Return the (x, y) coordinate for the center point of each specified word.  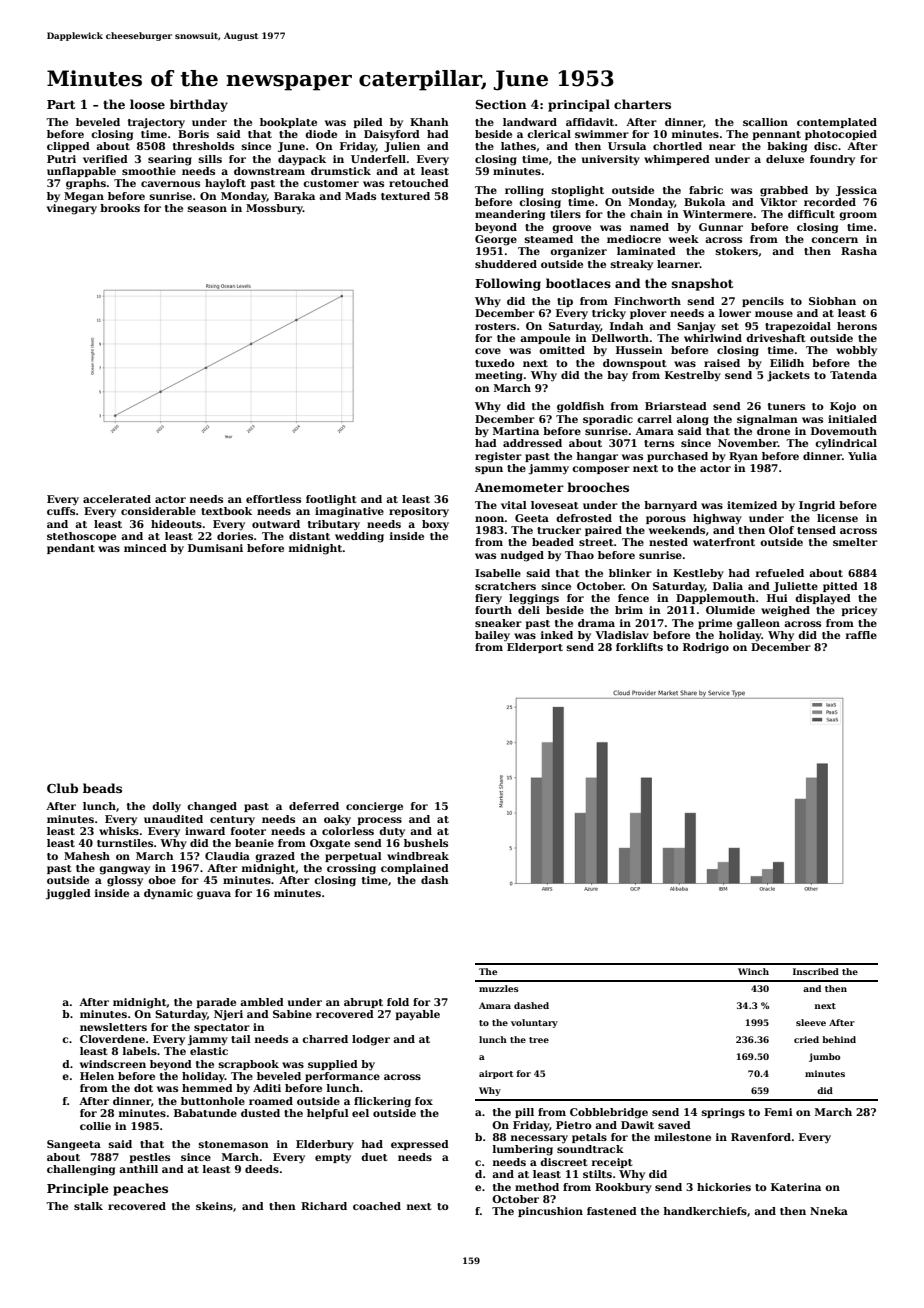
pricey (859, 611)
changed (212, 807)
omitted (562, 350)
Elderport (535, 648)
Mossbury (274, 209)
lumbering (523, 1150)
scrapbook (249, 1065)
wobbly (856, 351)
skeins (214, 1206)
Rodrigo (706, 648)
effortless (273, 499)
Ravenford (761, 1137)
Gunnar (721, 227)
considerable (158, 511)
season (207, 209)
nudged (522, 556)
